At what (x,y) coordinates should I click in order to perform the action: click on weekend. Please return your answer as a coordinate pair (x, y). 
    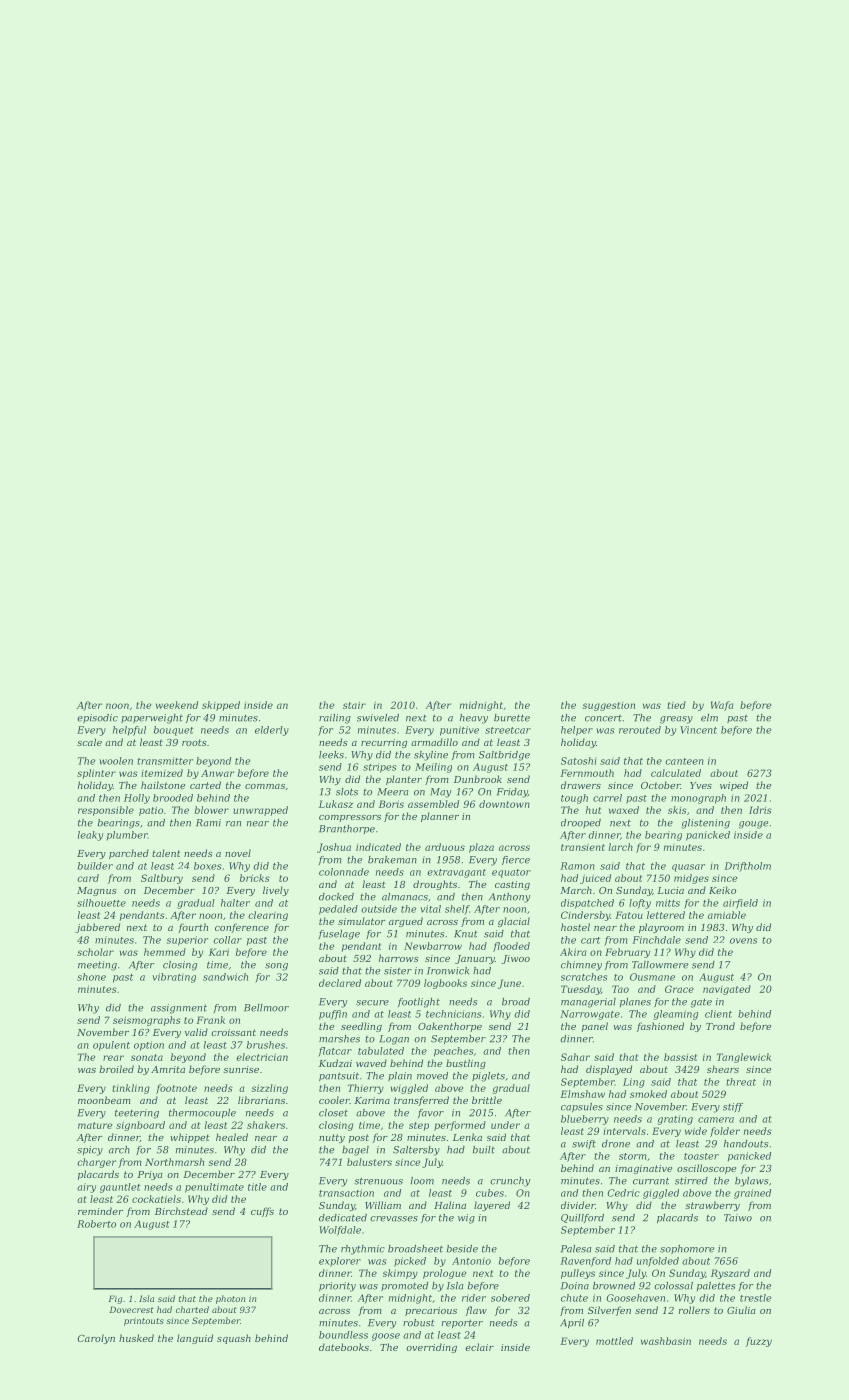
    Looking at the image, I should click on (177, 705).
